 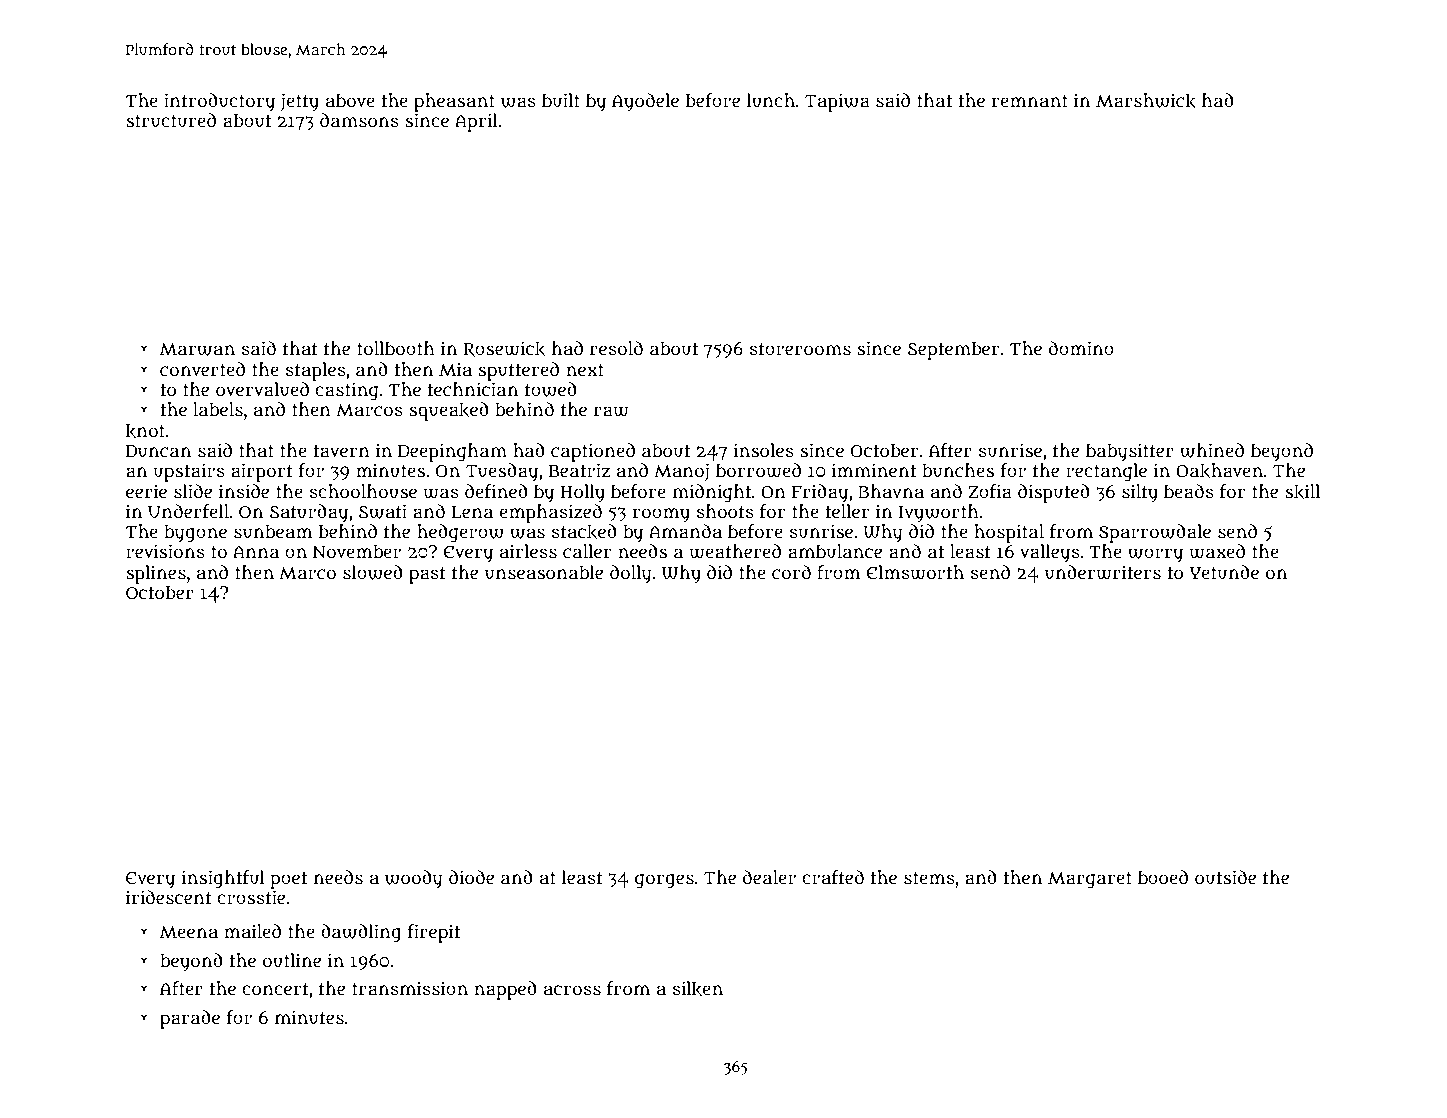 What do you see at coordinates (1225, 877) in the image?
I see `outside` at bounding box center [1225, 877].
